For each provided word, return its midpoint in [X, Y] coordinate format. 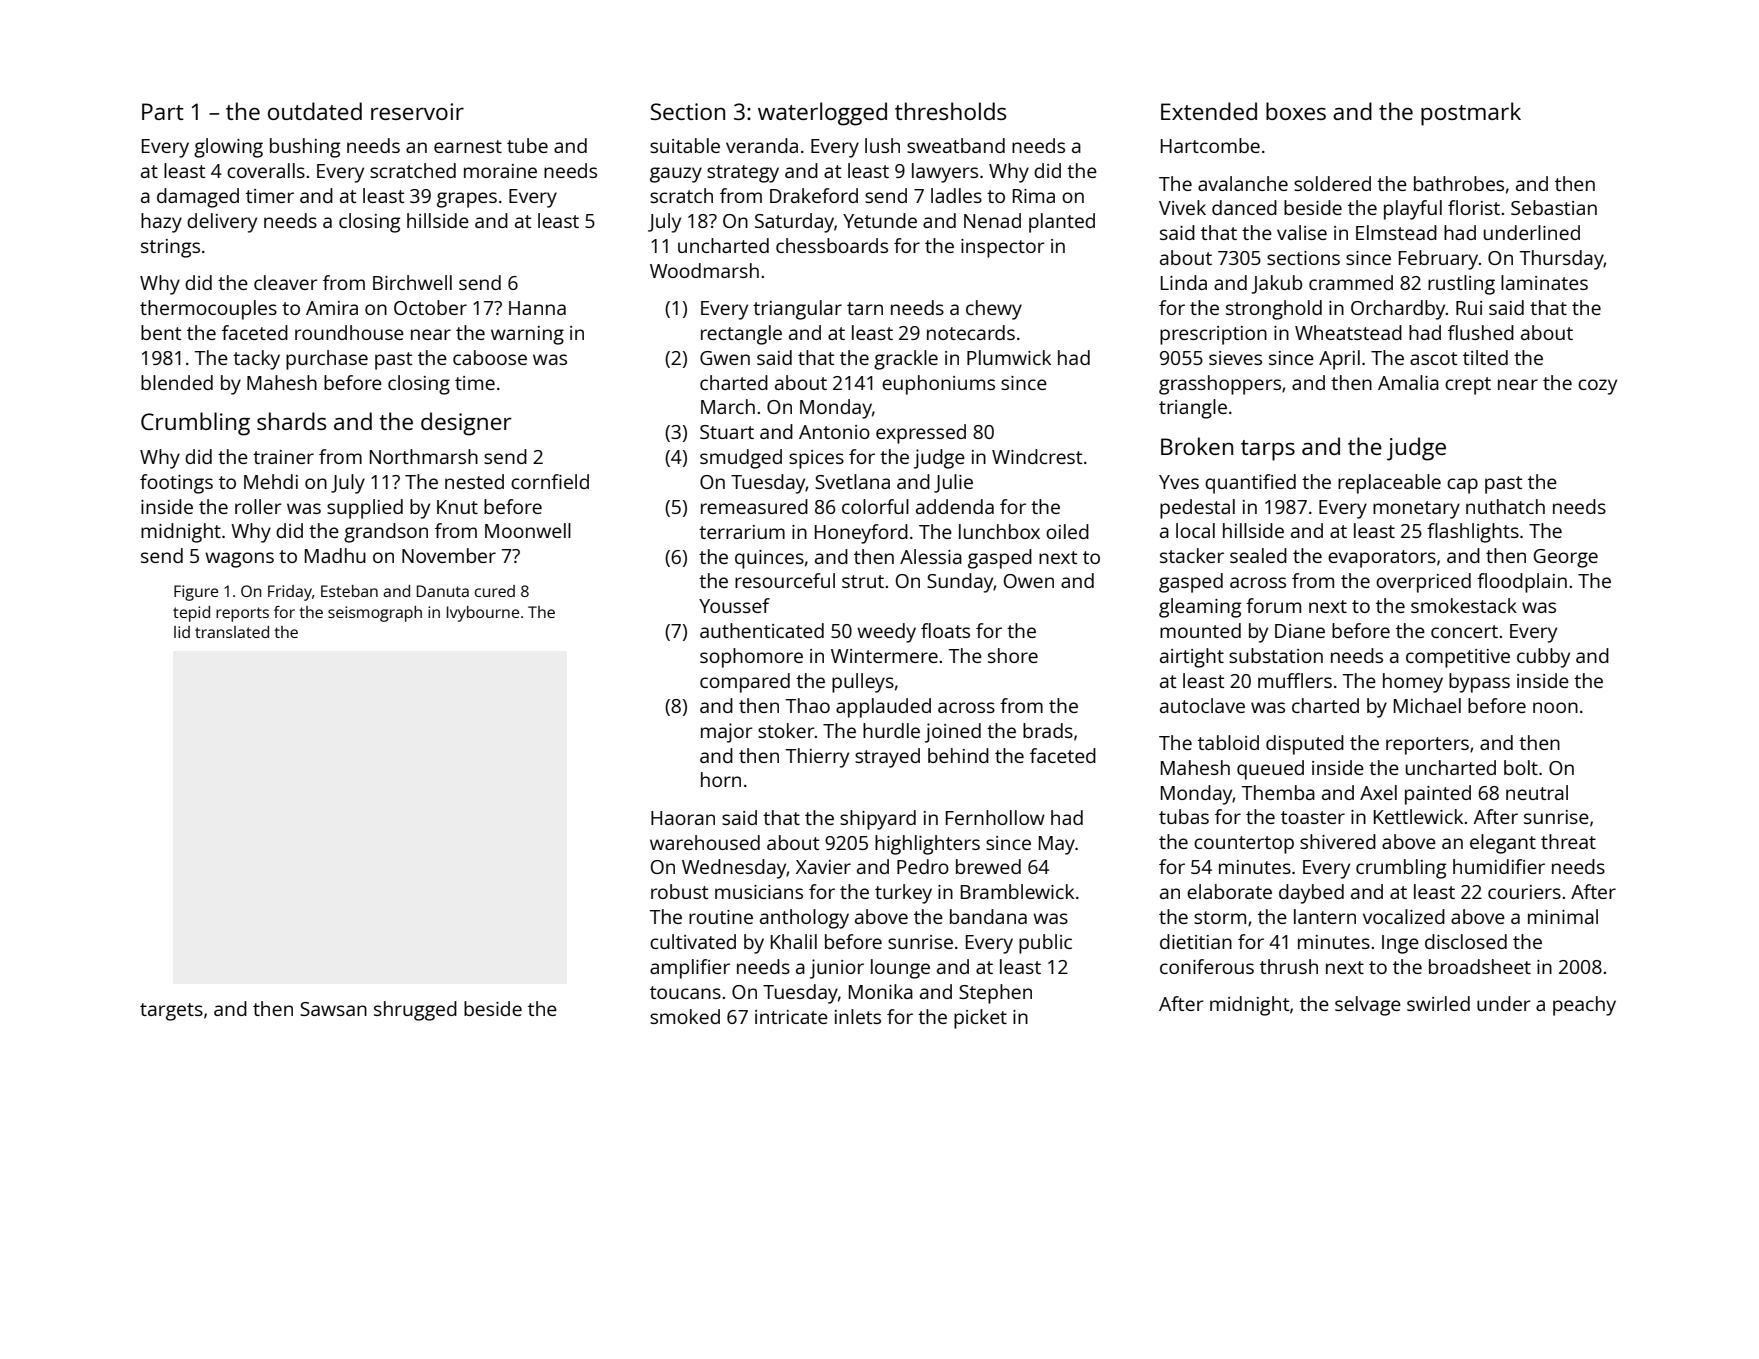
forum [1273, 605]
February [1439, 260]
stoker [786, 730]
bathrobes [1459, 183]
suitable [685, 145]
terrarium [742, 532]
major [727, 733]
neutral [1537, 792]
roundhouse [349, 332]
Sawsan [333, 1009]
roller [258, 506]
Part [163, 111]
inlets [858, 1016]
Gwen [725, 358]
